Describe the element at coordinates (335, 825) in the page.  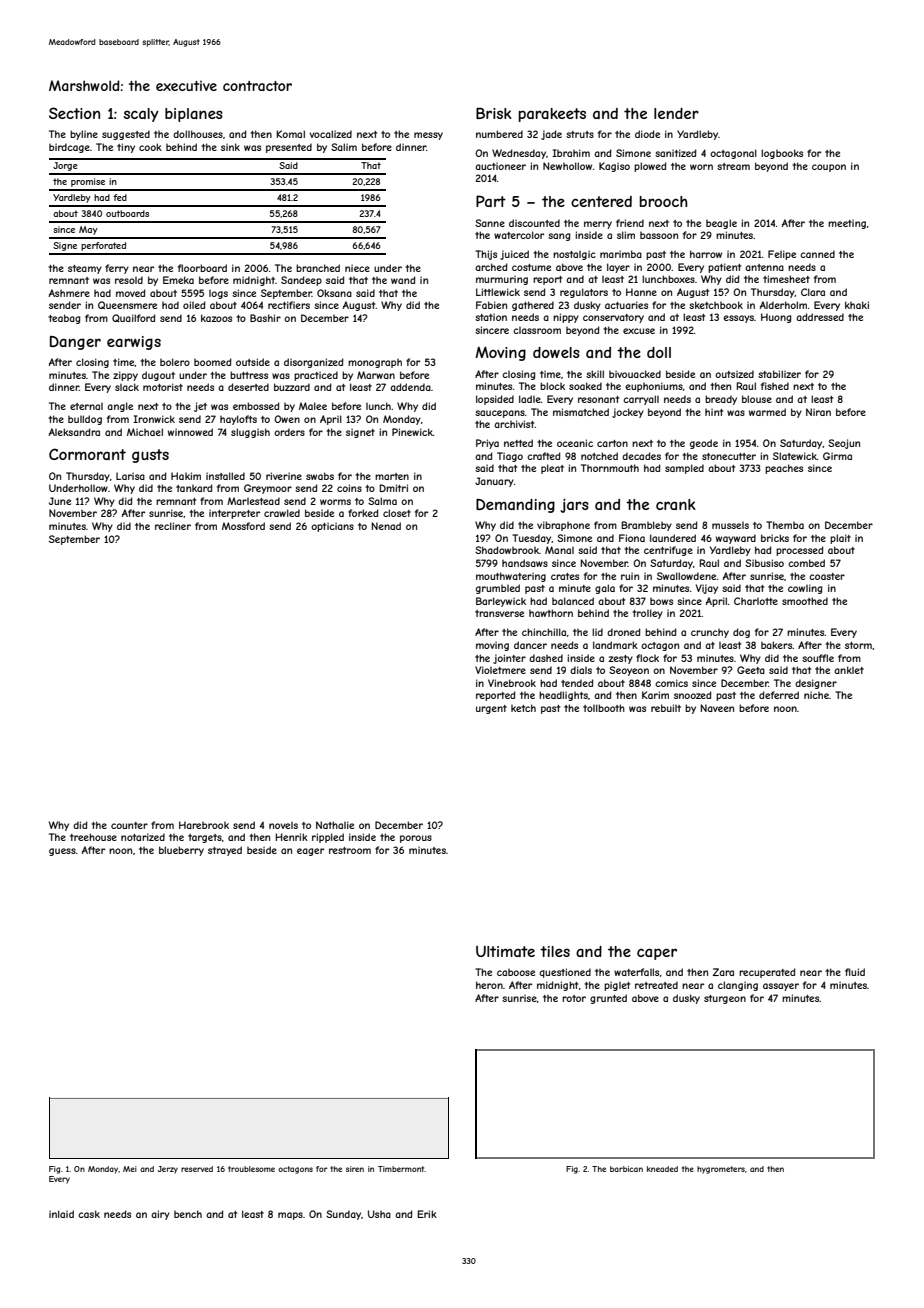
I see `Nathalie` at that location.
